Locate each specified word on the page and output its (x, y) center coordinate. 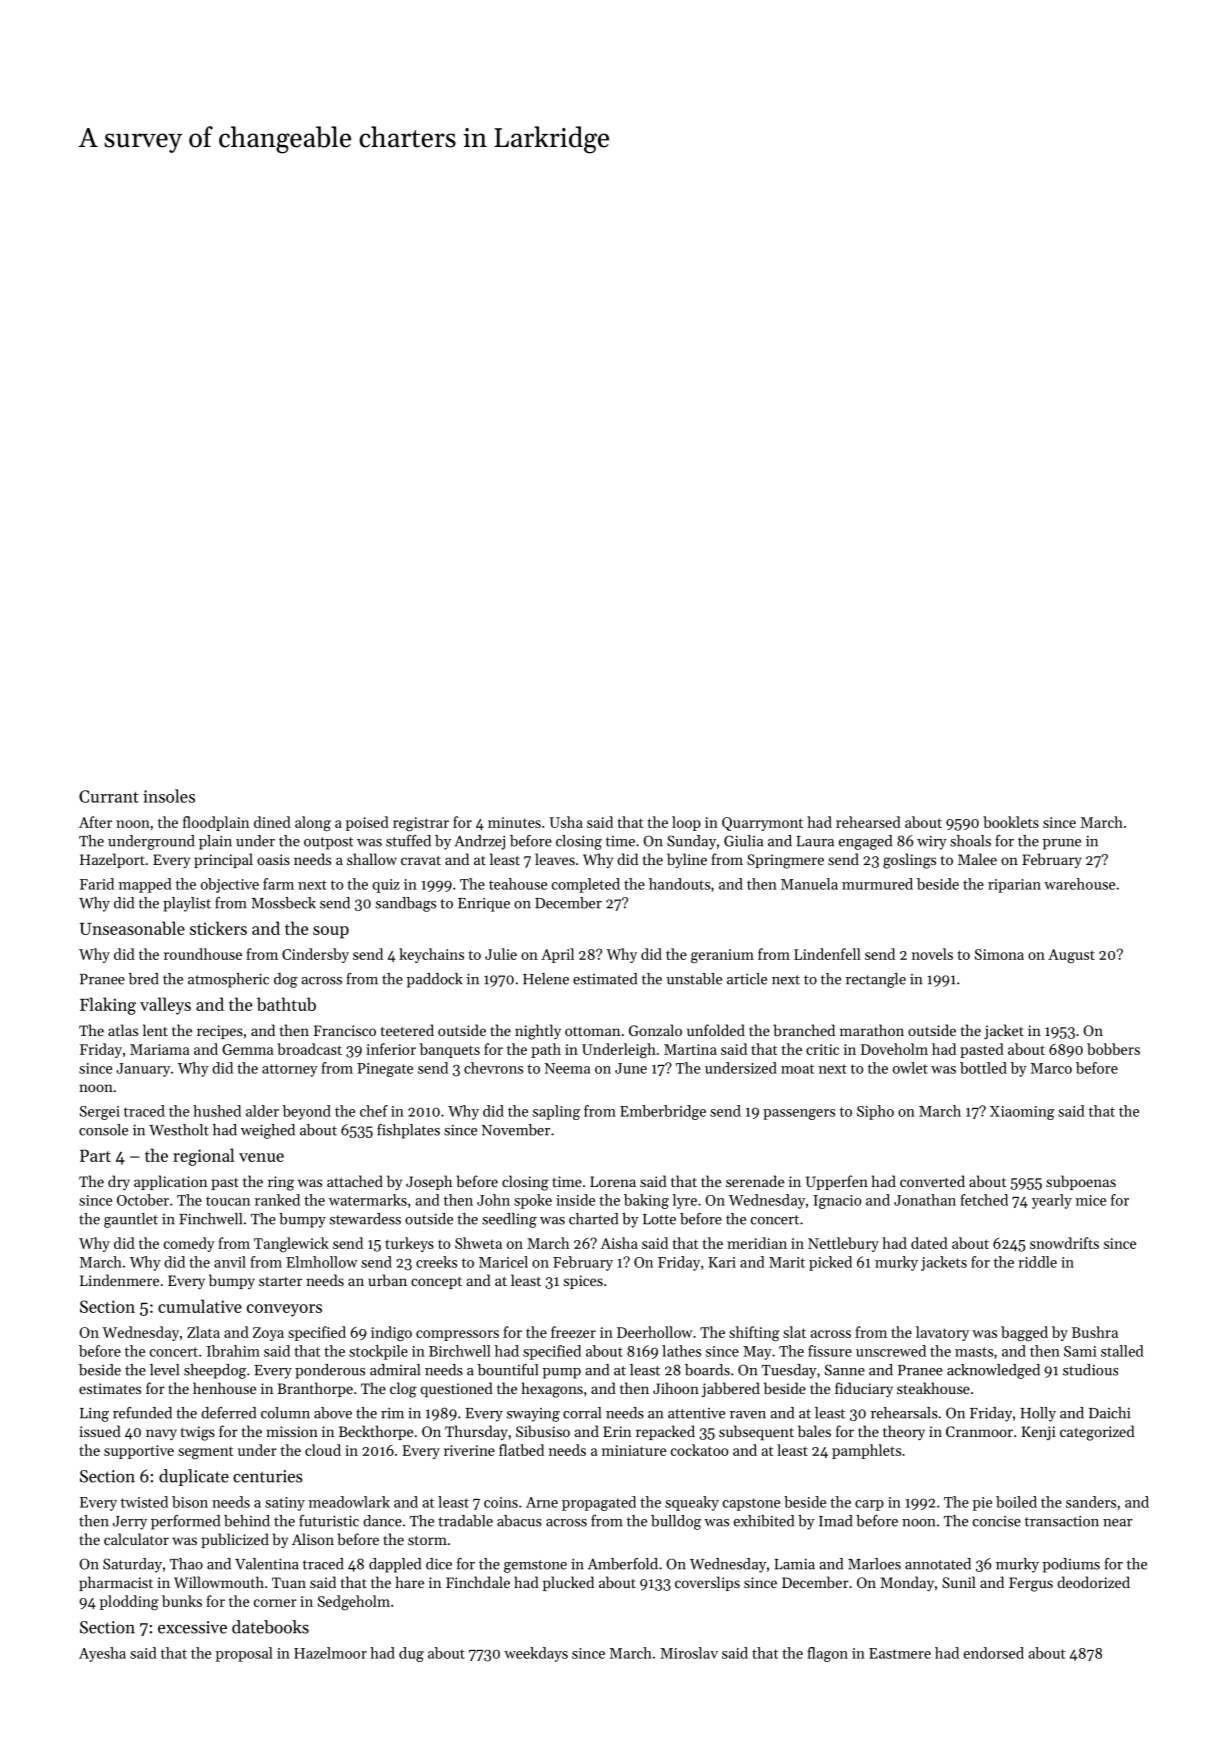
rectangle (876, 980)
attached (355, 1181)
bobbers (1113, 1049)
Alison (313, 1539)
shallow (372, 859)
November (516, 1130)
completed (586, 885)
